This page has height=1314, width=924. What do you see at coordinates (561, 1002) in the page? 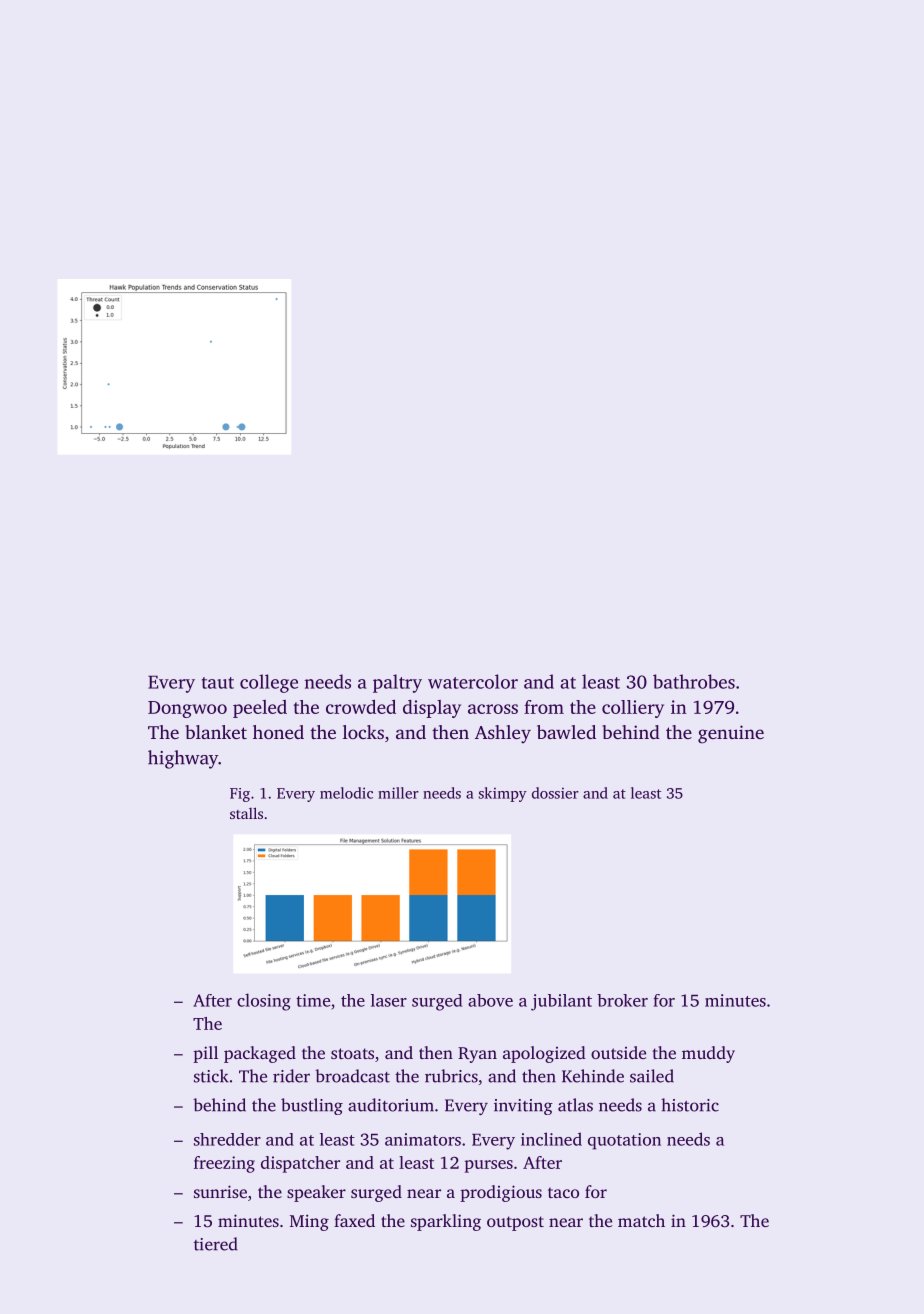
I see `jubilant` at bounding box center [561, 1002].
